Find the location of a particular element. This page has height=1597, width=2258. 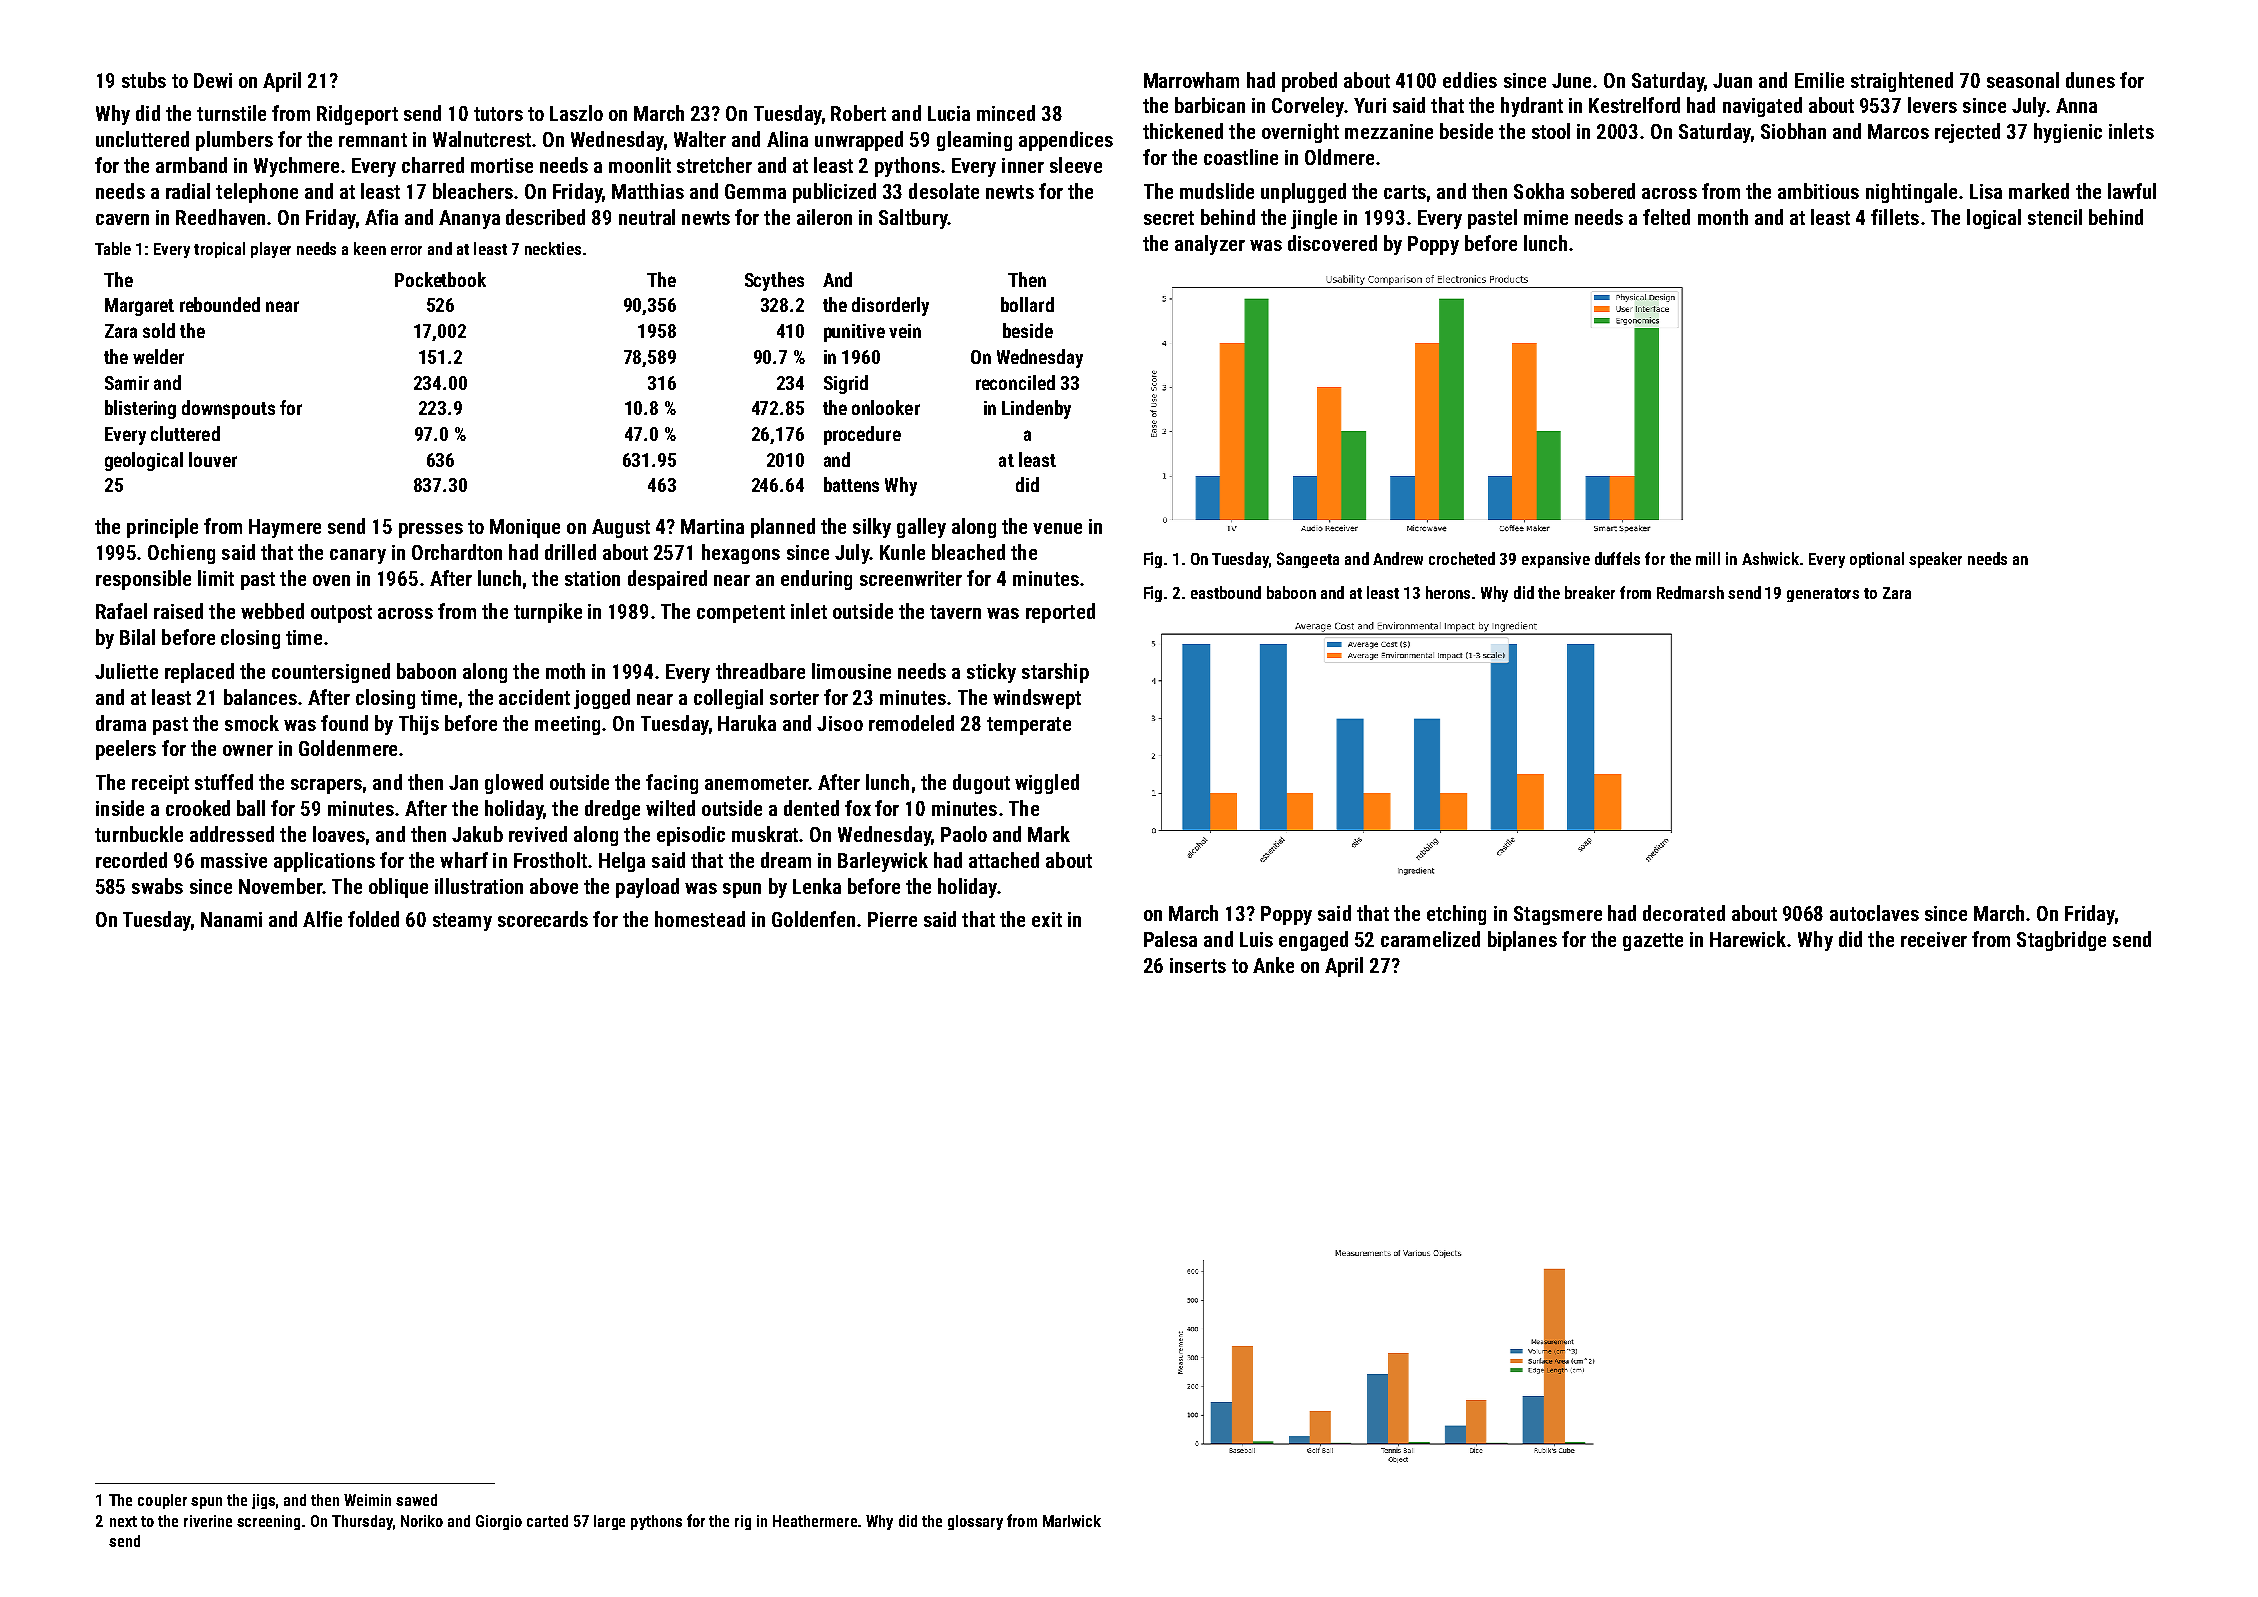

tutors is located at coordinates (498, 114).
